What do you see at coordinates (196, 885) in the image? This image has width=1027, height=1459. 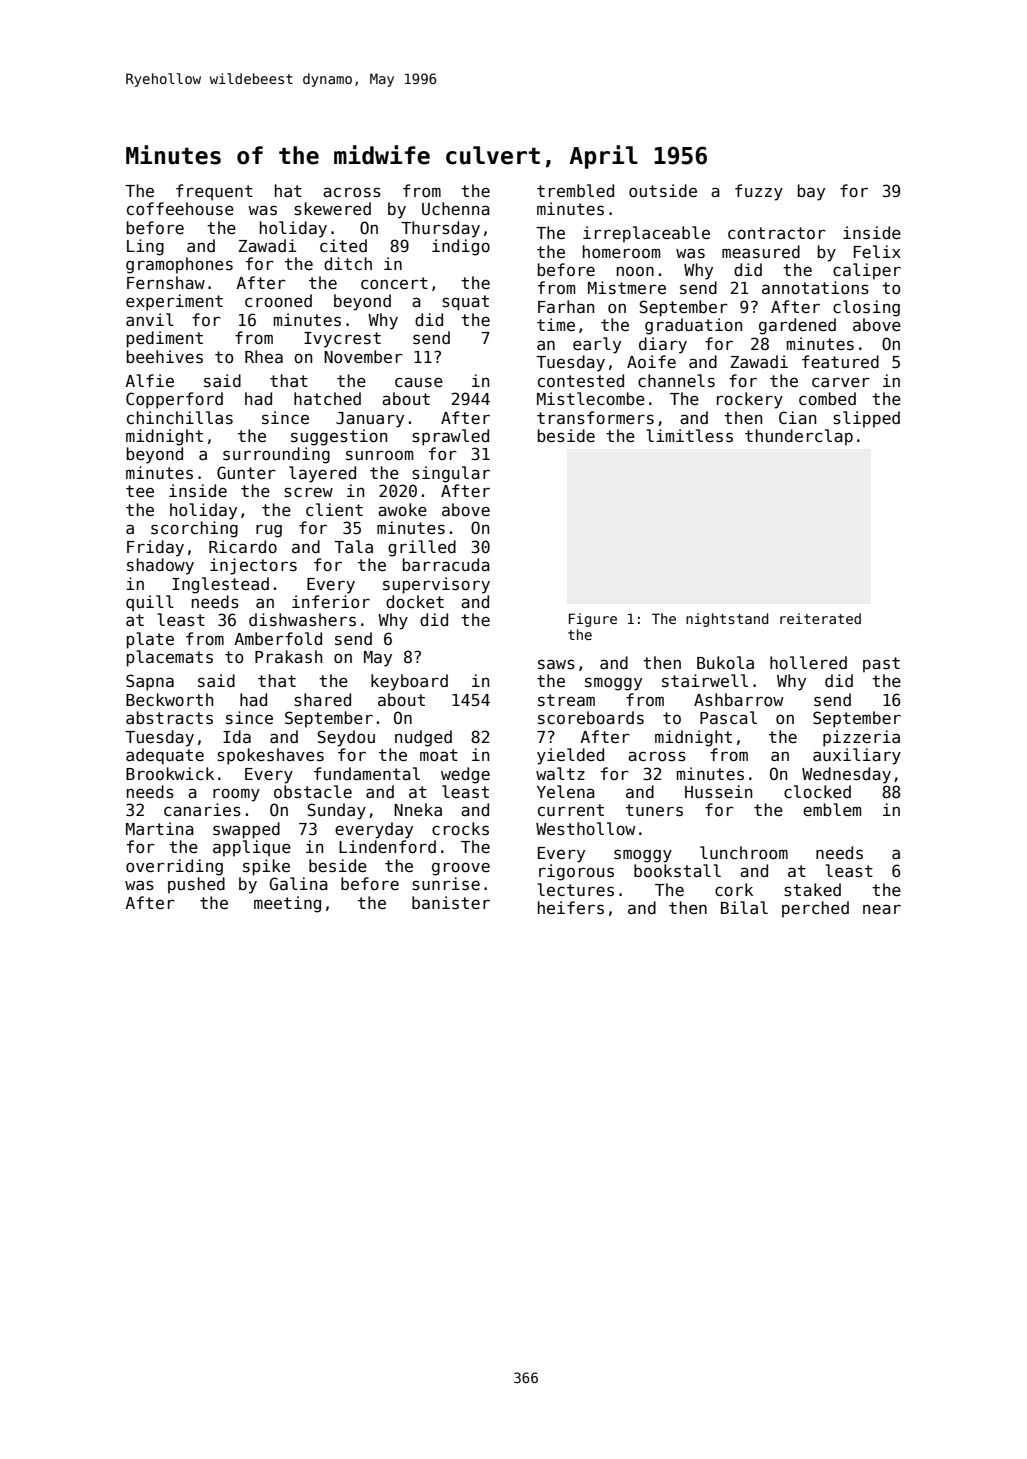 I see `pushed` at bounding box center [196, 885].
